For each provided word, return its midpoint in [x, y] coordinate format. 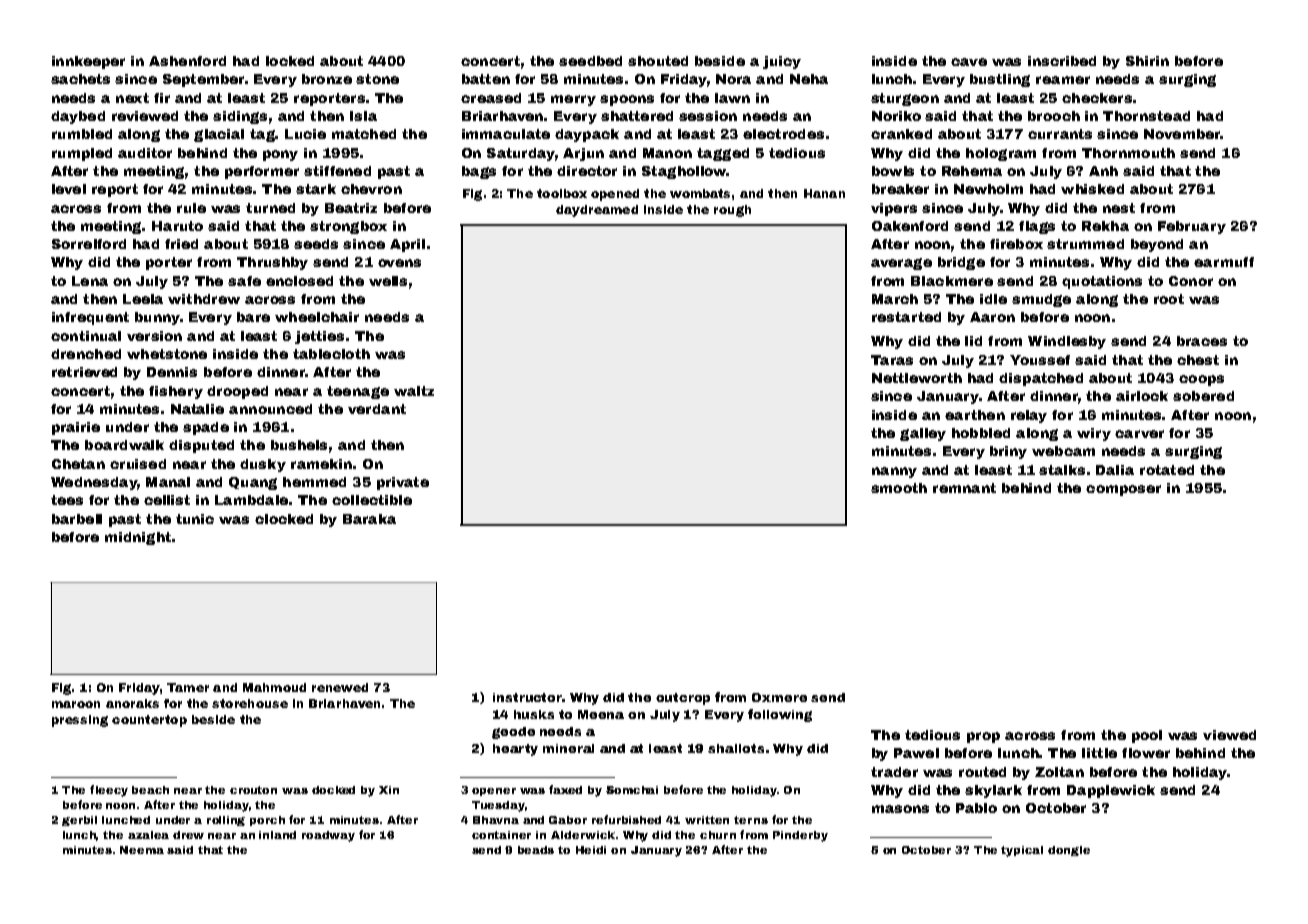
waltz [414, 391]
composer [1123, 490]
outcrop [683, 699]
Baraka [369, 519]
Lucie [305, 134]
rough [732, 211]
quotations [1102, 282]
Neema [142, 850]
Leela [143, 299]
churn [718, 835]
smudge [1041, 300]
